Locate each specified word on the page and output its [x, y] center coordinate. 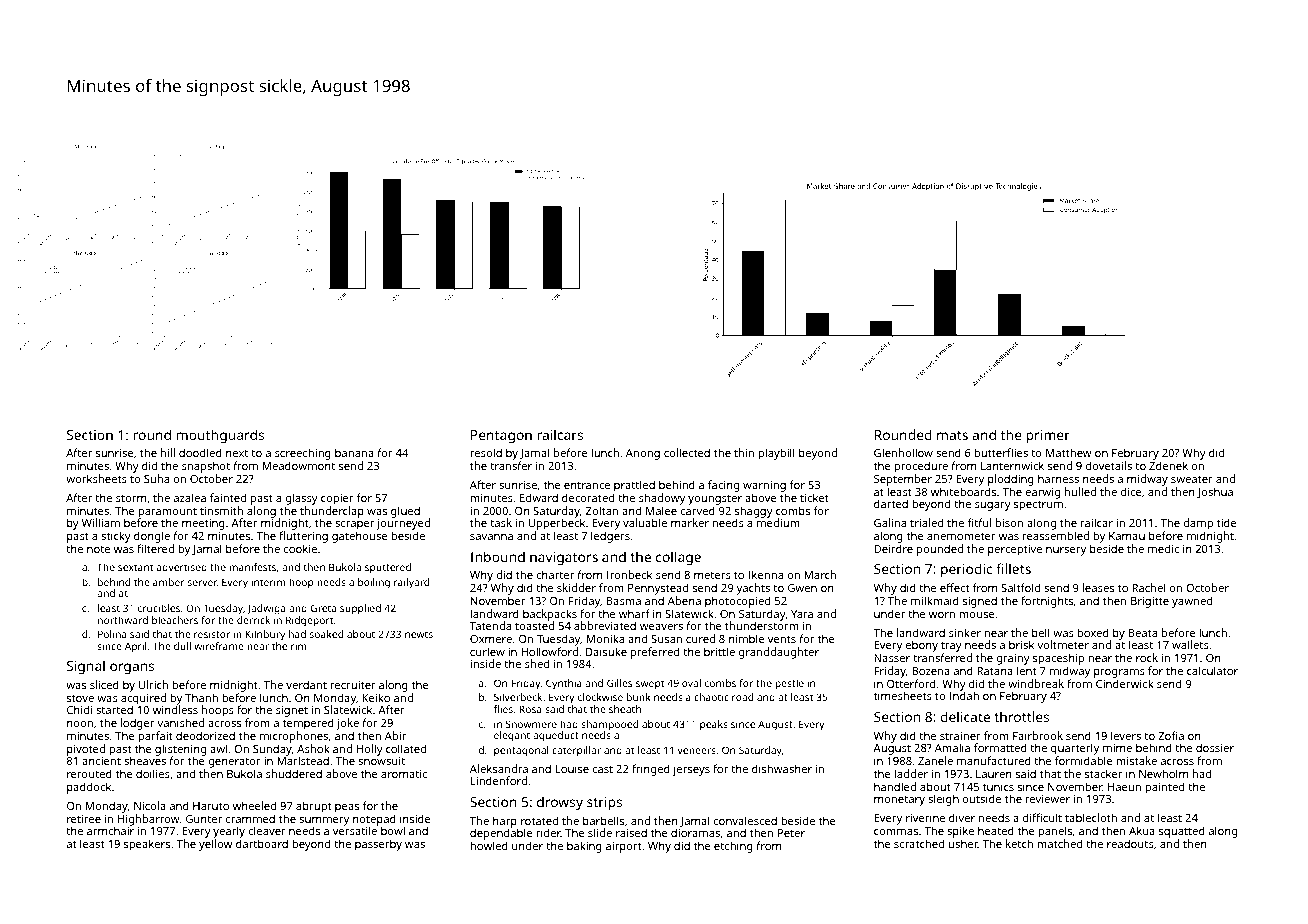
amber [168, 582]
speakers [147, 845]
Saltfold [1020, 587]
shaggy [754, 512]
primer [1048, 437]
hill [168, 452]
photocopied [737, 602]
